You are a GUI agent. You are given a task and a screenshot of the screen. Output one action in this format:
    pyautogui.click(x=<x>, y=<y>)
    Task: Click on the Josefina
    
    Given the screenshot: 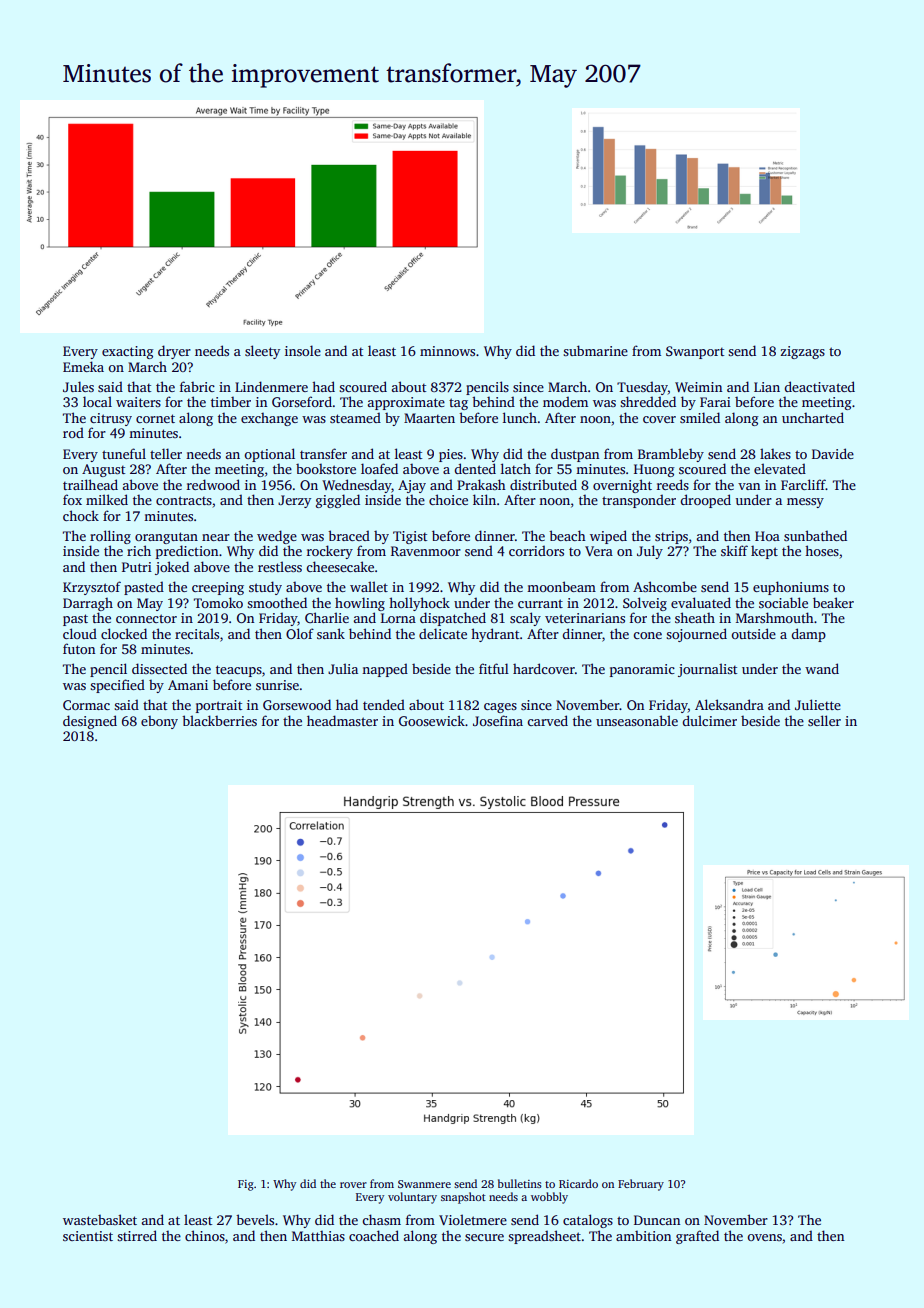 What is the action you would take?
    pyautogui.click(x=498, y=720)
